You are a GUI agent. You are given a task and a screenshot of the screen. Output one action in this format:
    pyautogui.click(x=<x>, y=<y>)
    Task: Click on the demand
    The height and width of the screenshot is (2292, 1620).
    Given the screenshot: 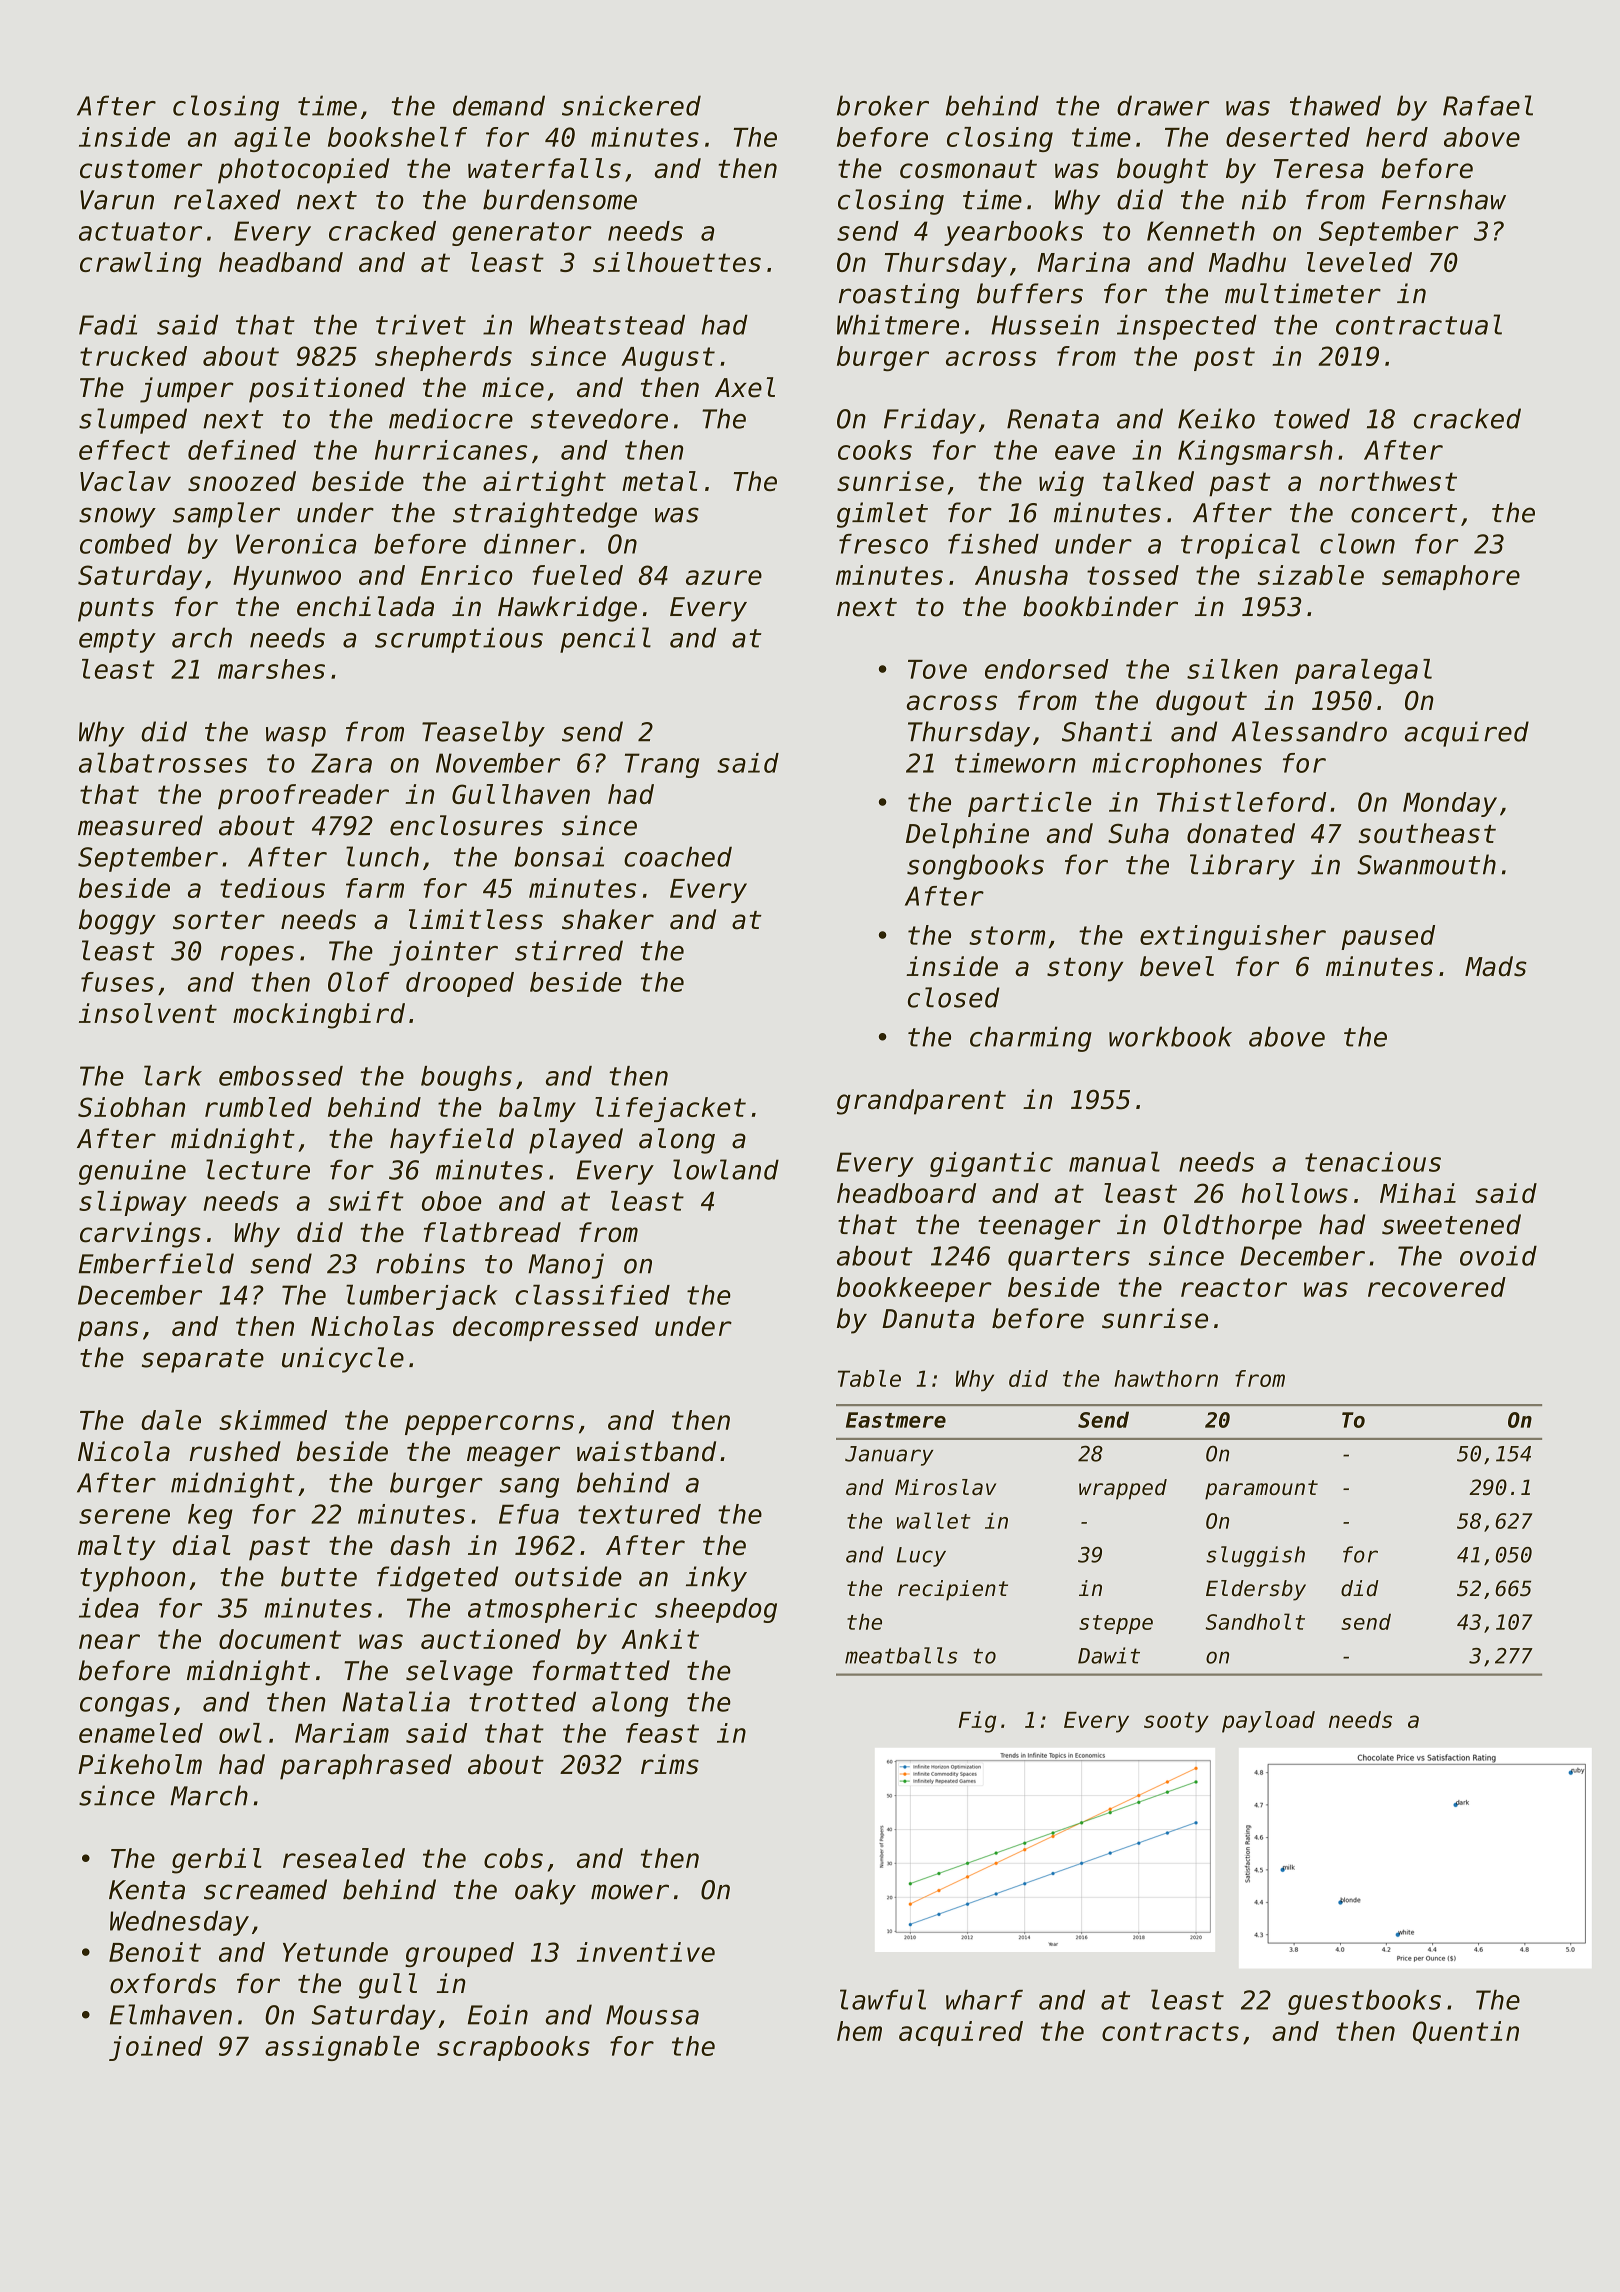 What is the action you would take?
    pyautogui.click(x=499, y=105)
